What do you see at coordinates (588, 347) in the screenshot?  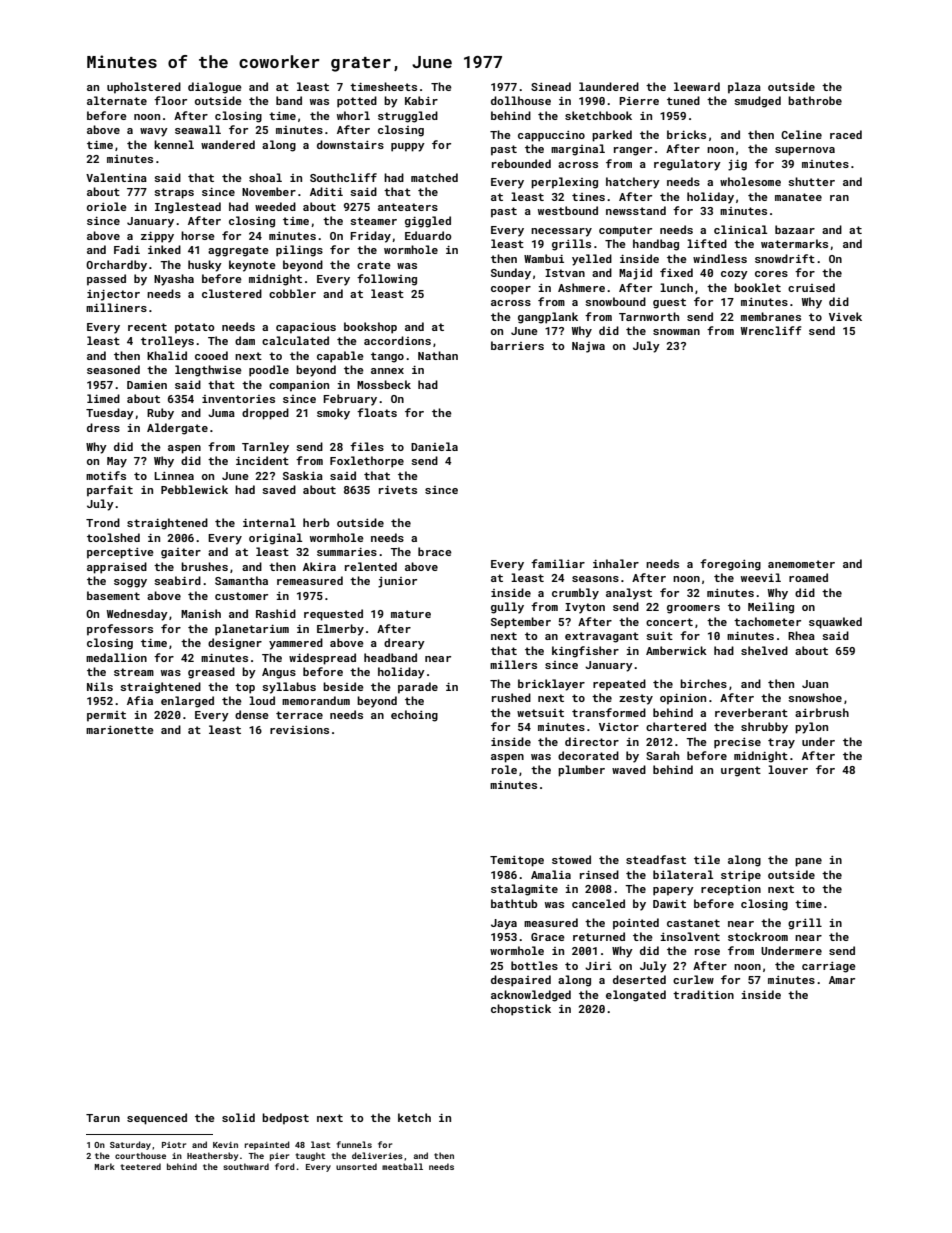 I see `Najwa` at bounding box center [588, 347].
